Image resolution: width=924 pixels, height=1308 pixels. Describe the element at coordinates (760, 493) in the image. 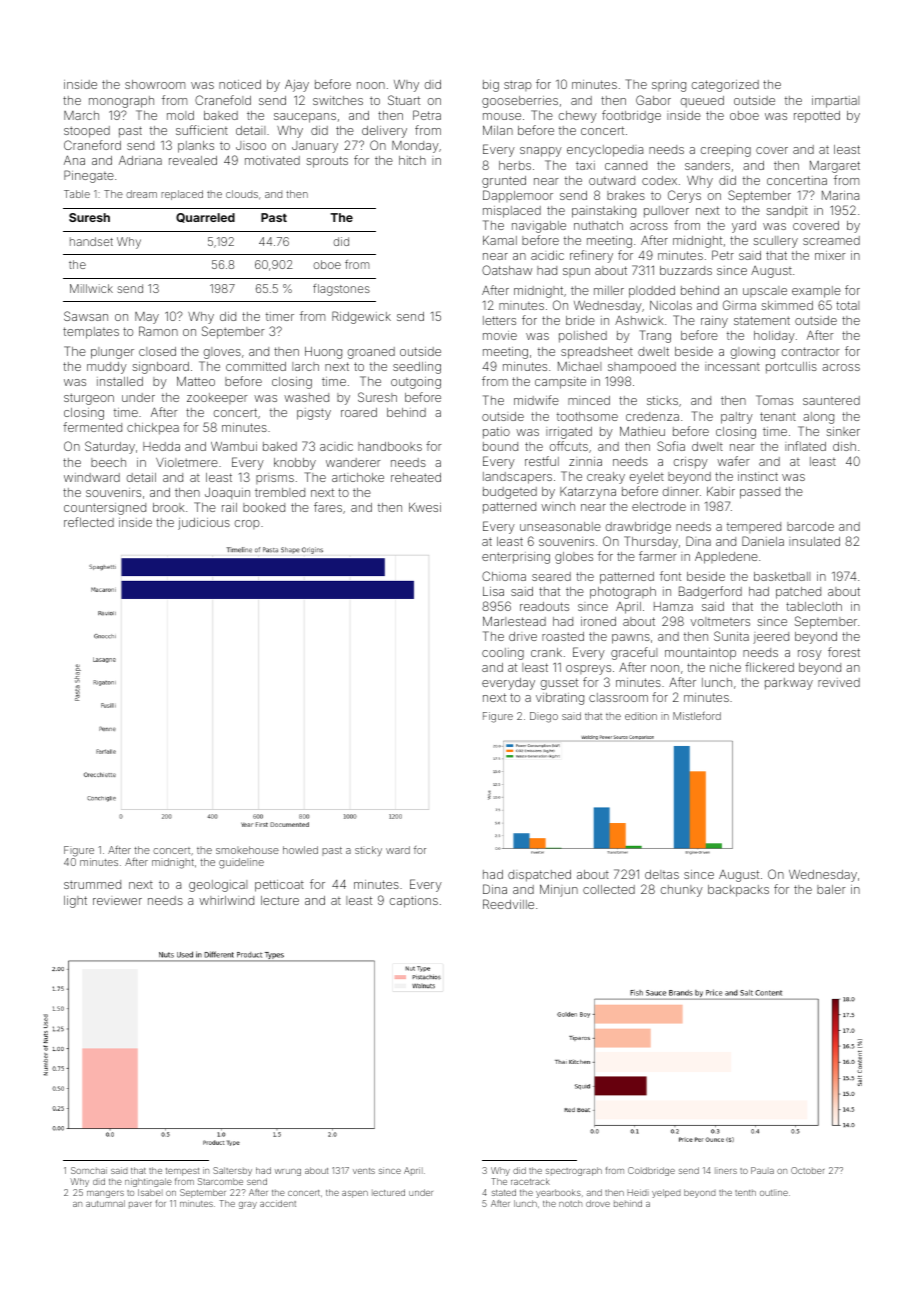

I see `passed` at that location.
